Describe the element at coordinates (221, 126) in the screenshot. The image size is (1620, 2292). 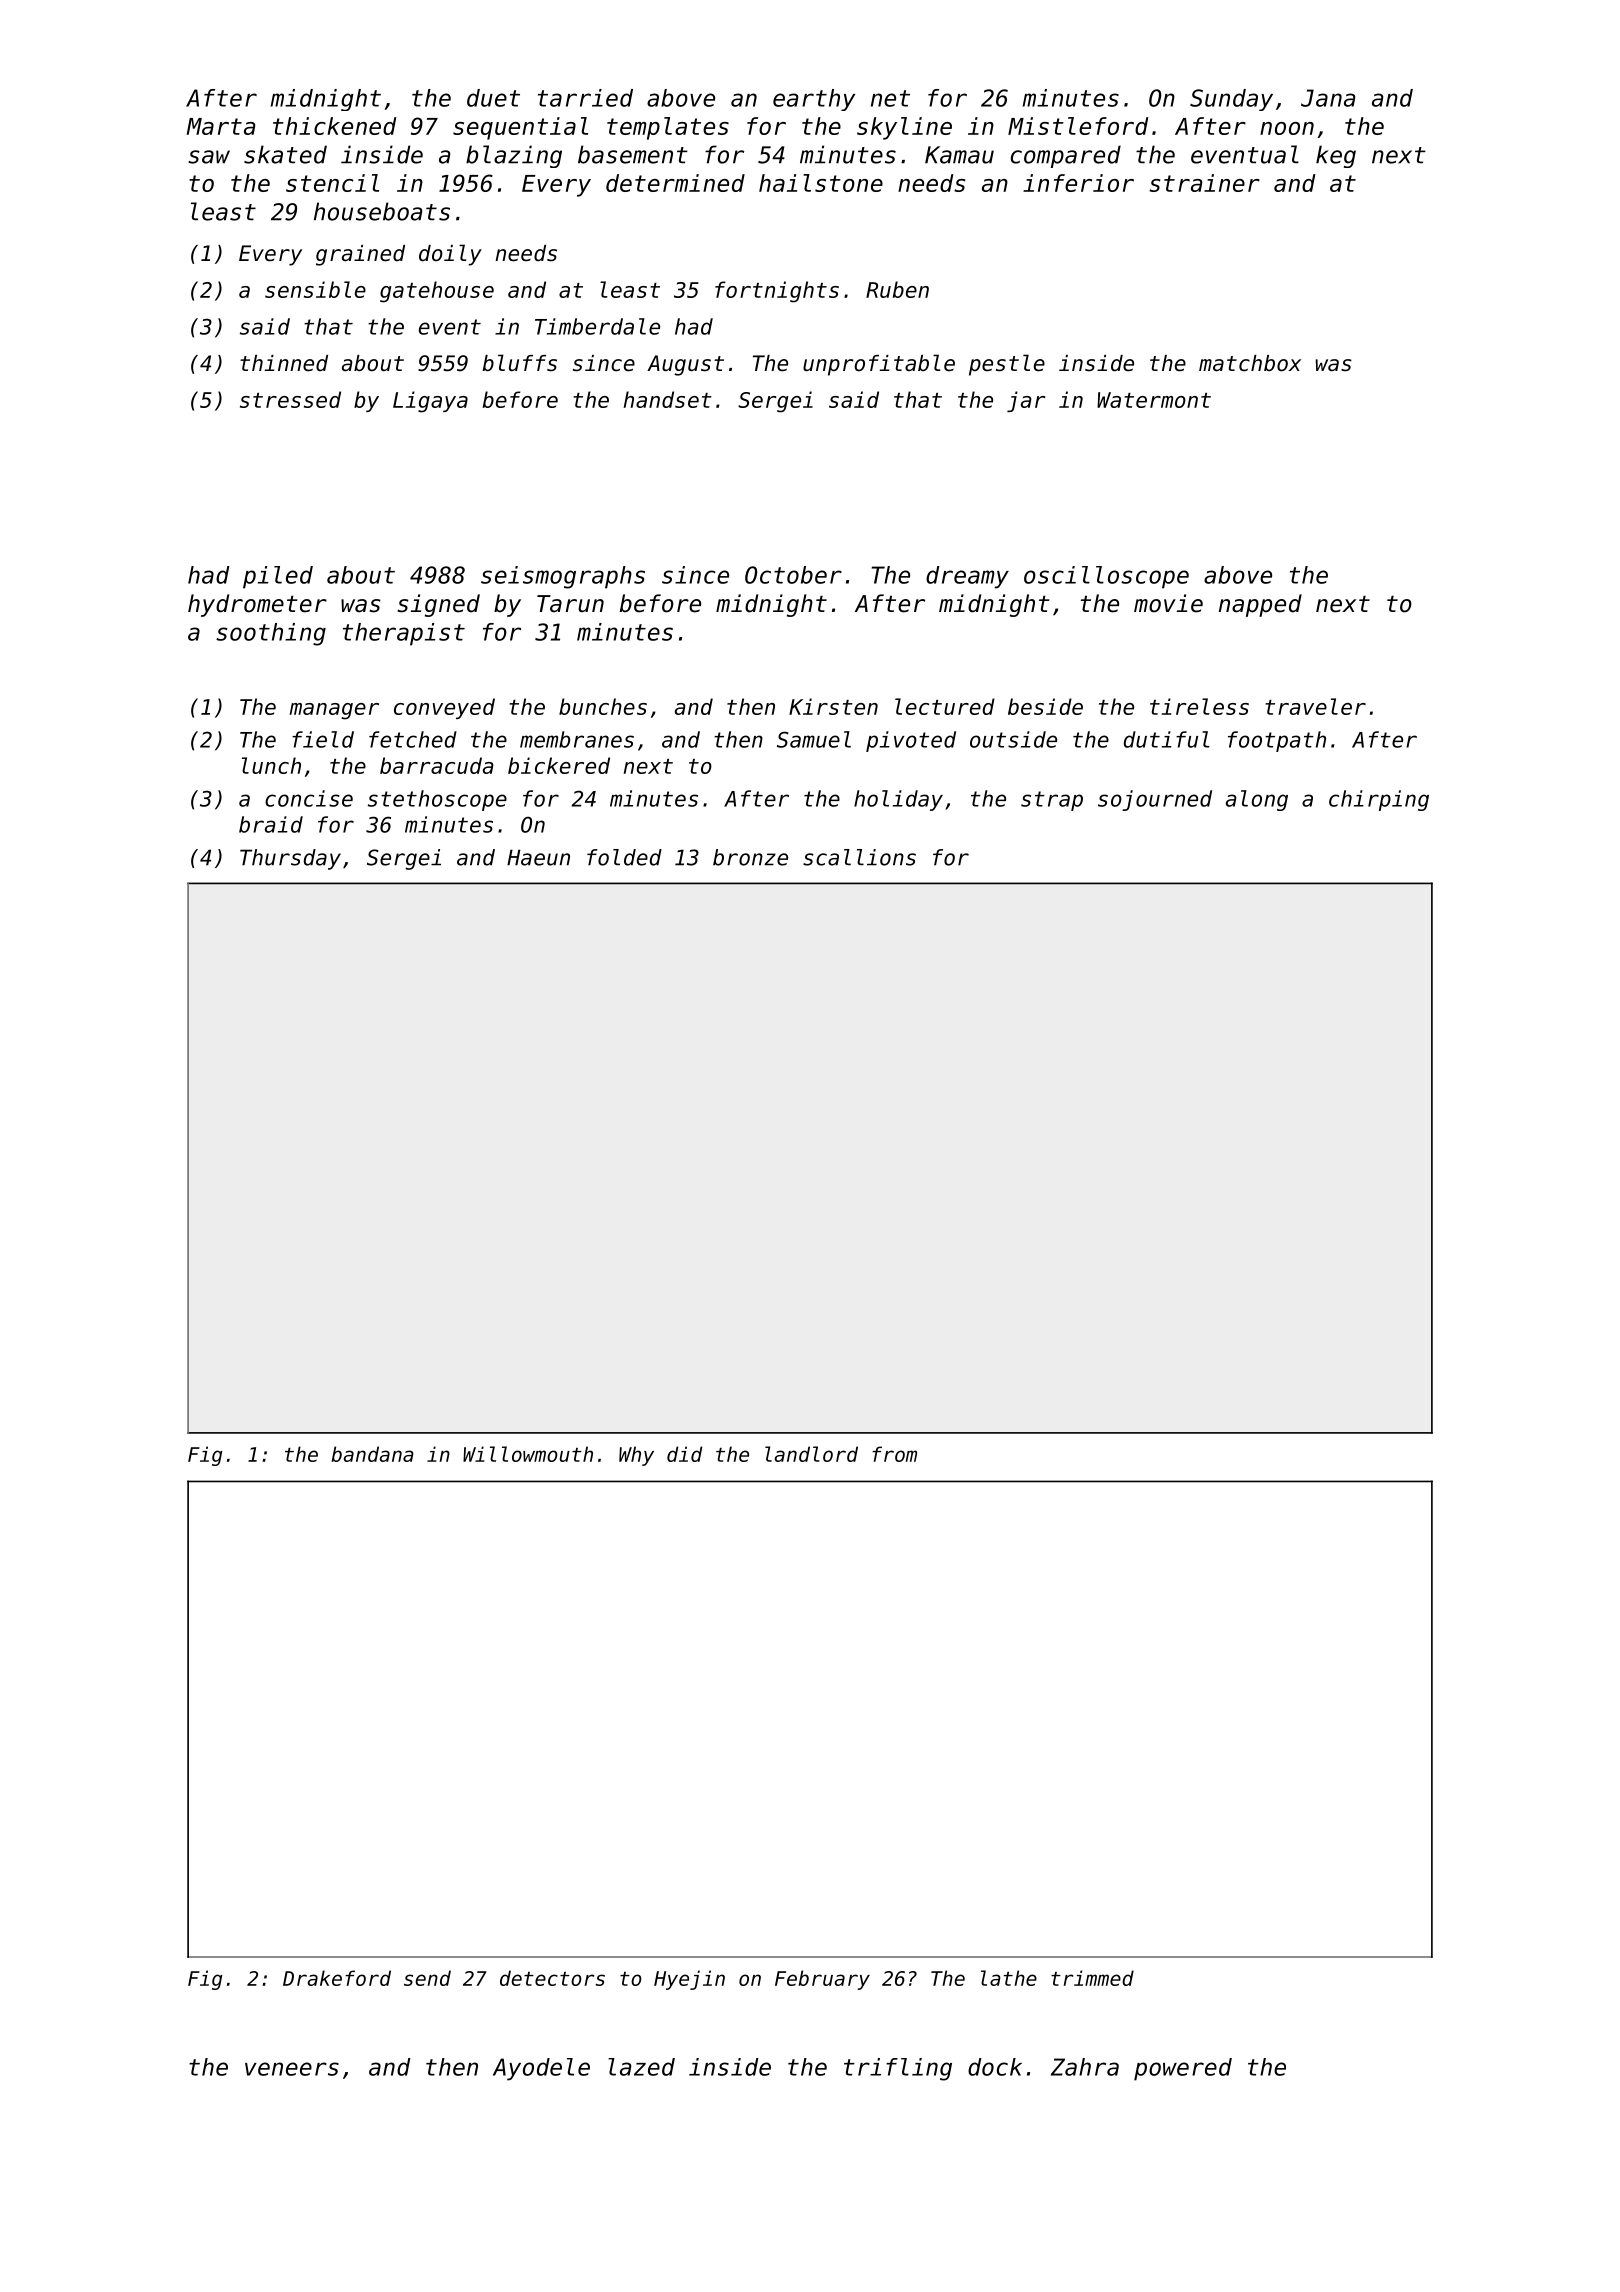
I see `Marta` at that location.
